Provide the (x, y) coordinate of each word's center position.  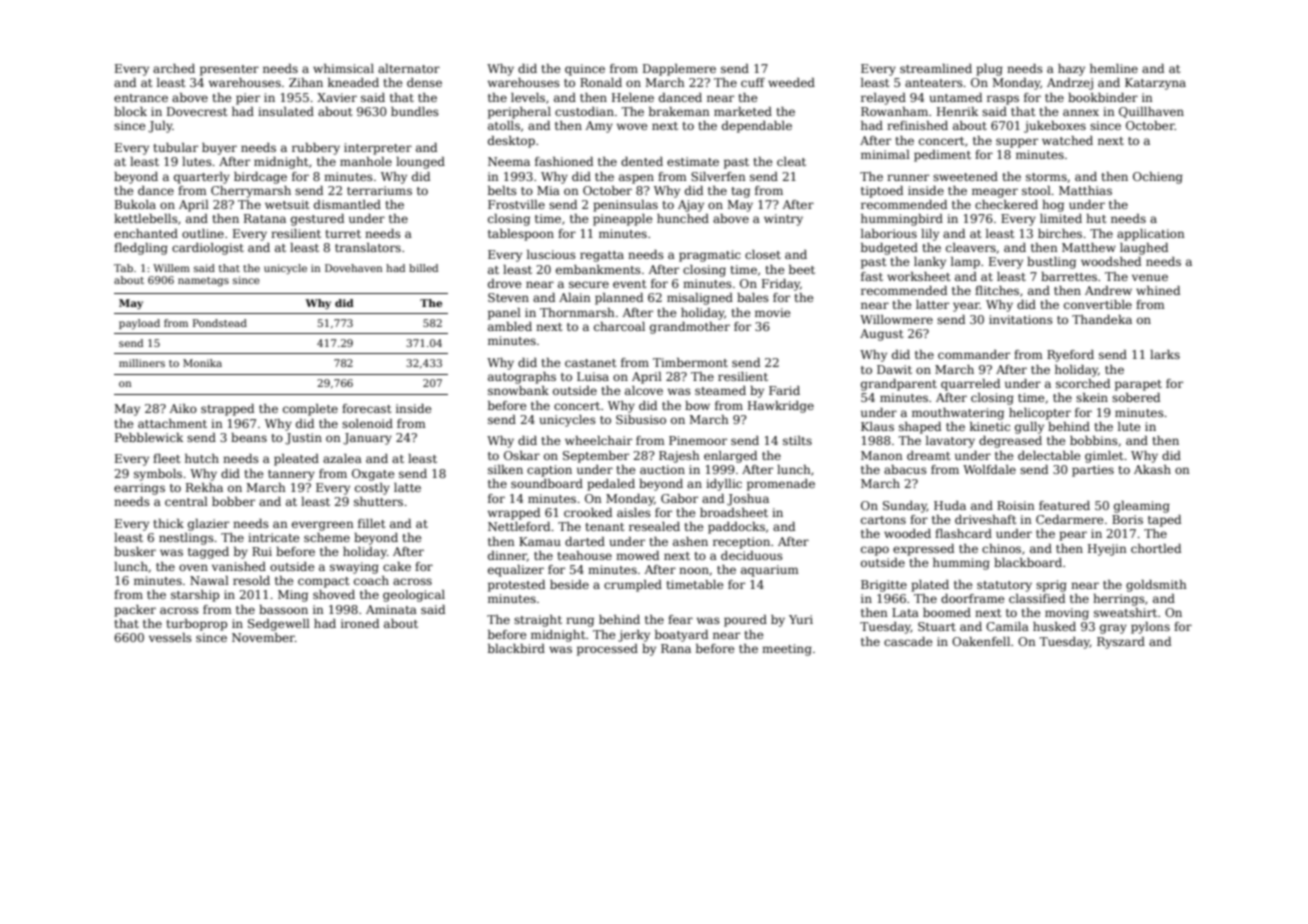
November (263, 637)
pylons (1150, 628)
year (966, 307)
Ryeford (1070, 356)
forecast (366, 408)
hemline (1114, 68)
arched (174, 68)
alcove (644, 390)
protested (516, 586)
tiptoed (882, 192)
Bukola (135, 204)
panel (504, 314)
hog (1053, 206)
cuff (753, 82)
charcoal (619, 326)
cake (397, 566)
